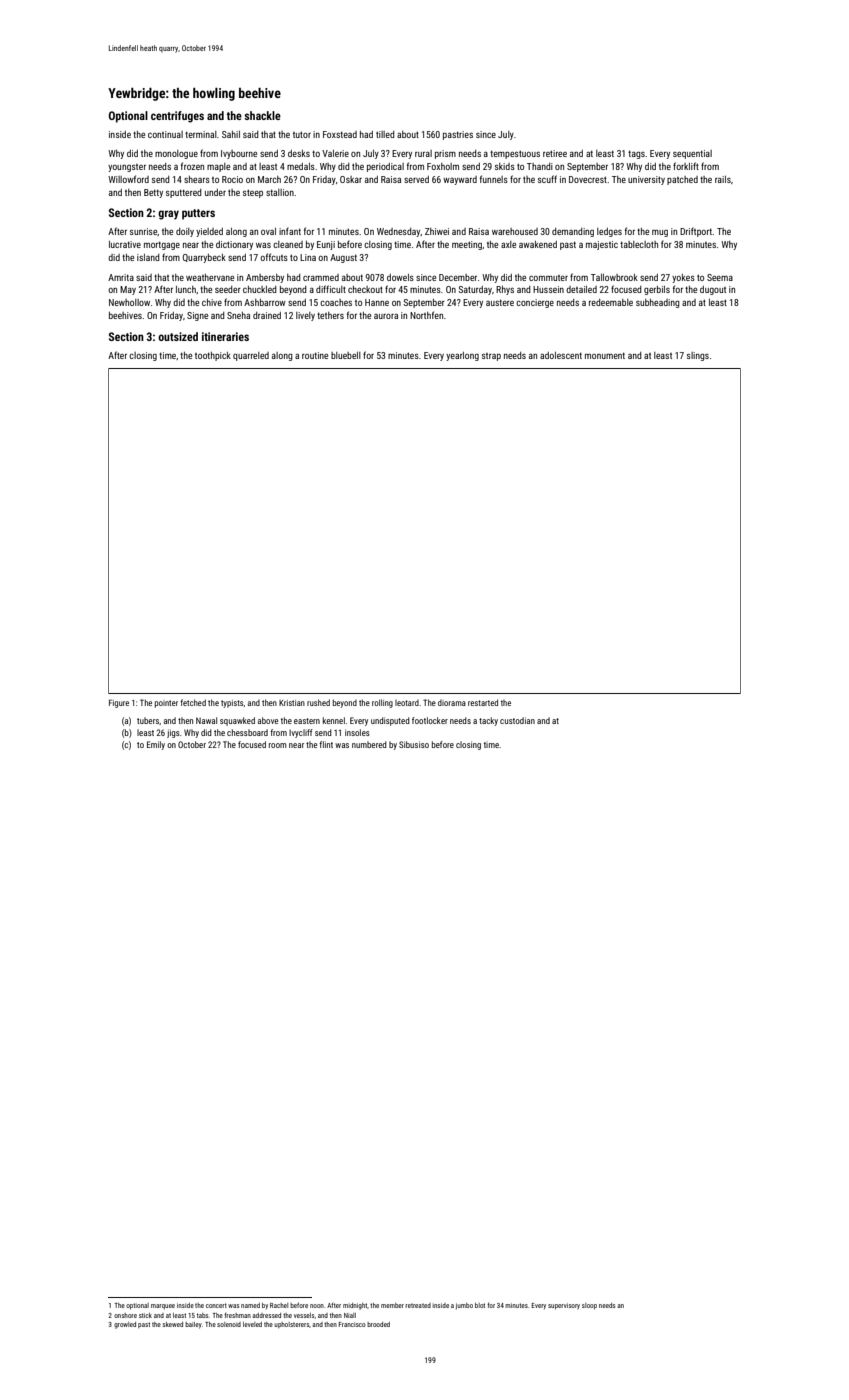 The height and width of the document is (1400, 849). I want to click on sequential, so click(692, 154).
